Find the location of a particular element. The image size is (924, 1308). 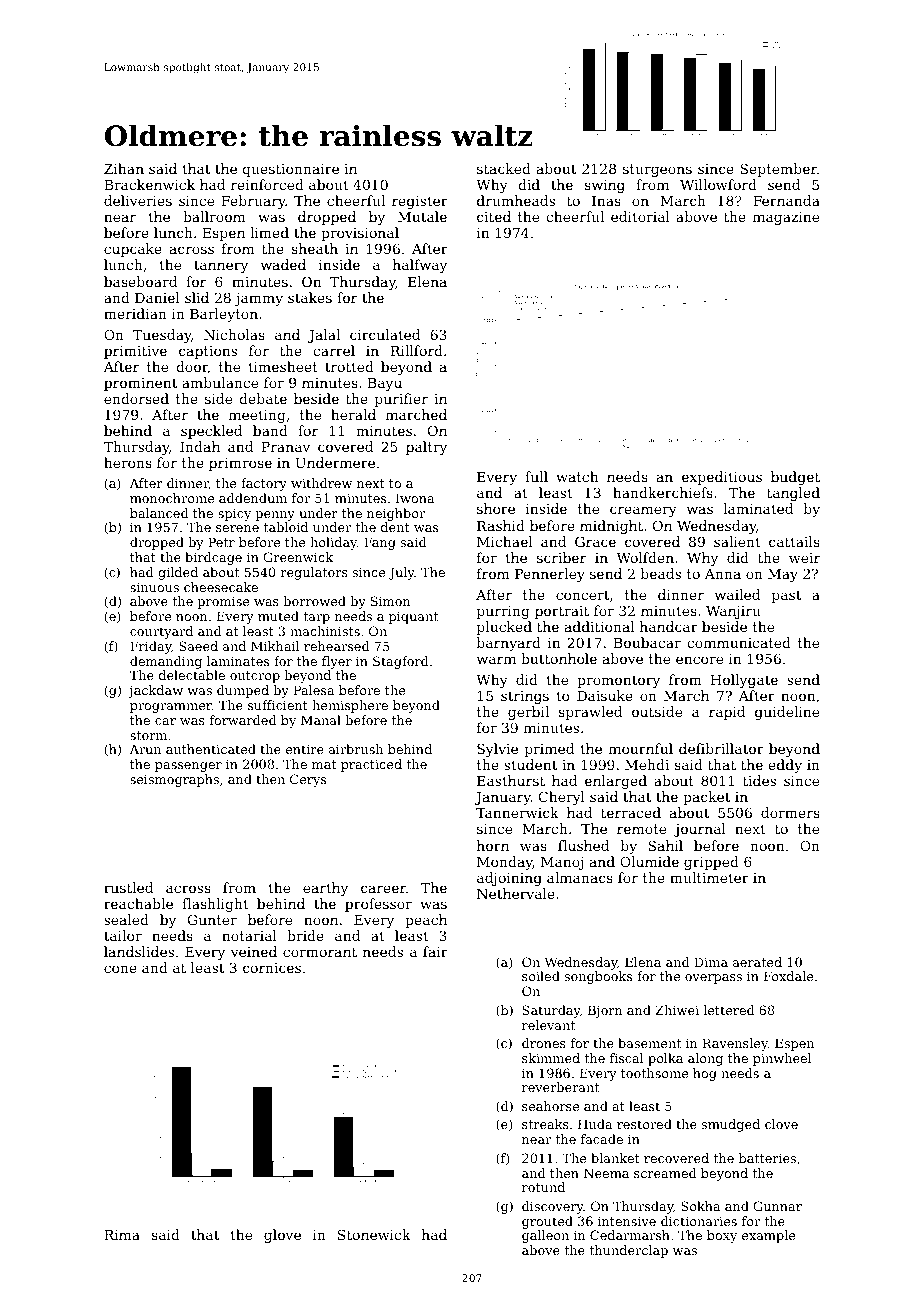

cormorant is located at coordinates (320, 952).
